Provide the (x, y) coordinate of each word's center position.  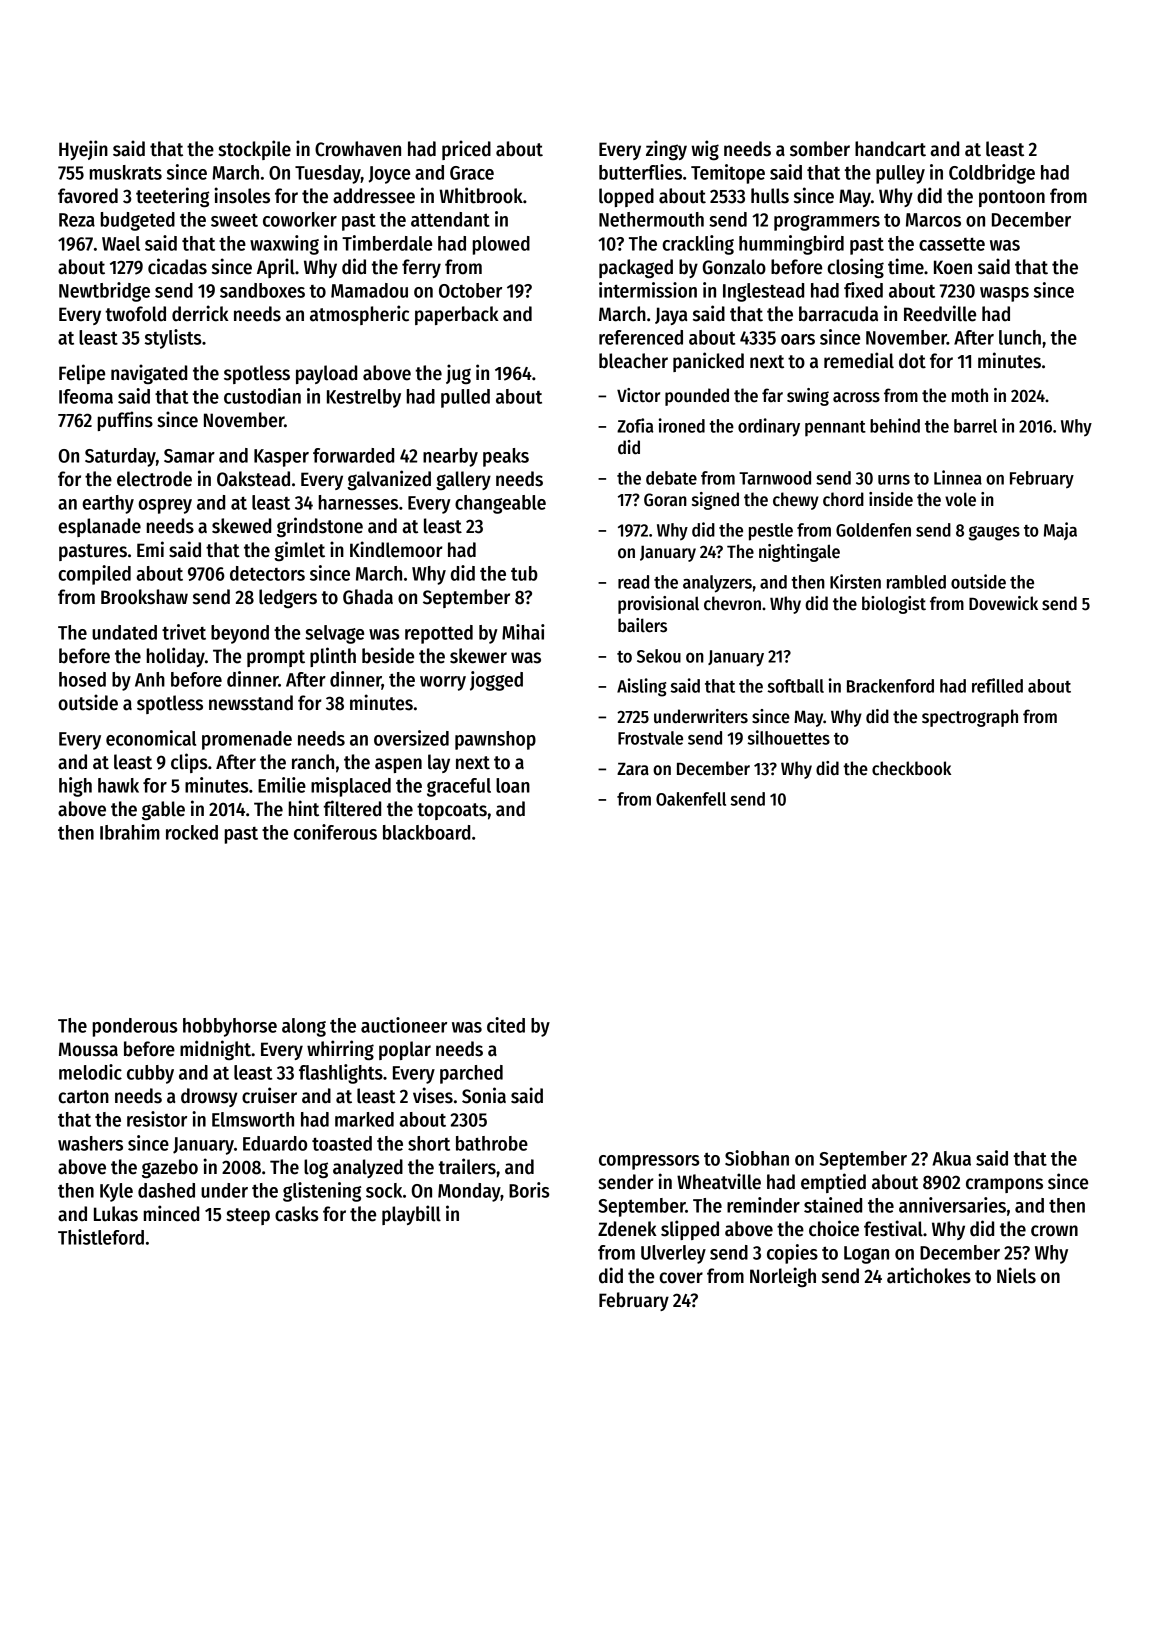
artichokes (929, 1275)
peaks (506, 457)
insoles (242, 195)
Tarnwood (775, 478)
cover (681, 1278)
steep (248, 1216)
